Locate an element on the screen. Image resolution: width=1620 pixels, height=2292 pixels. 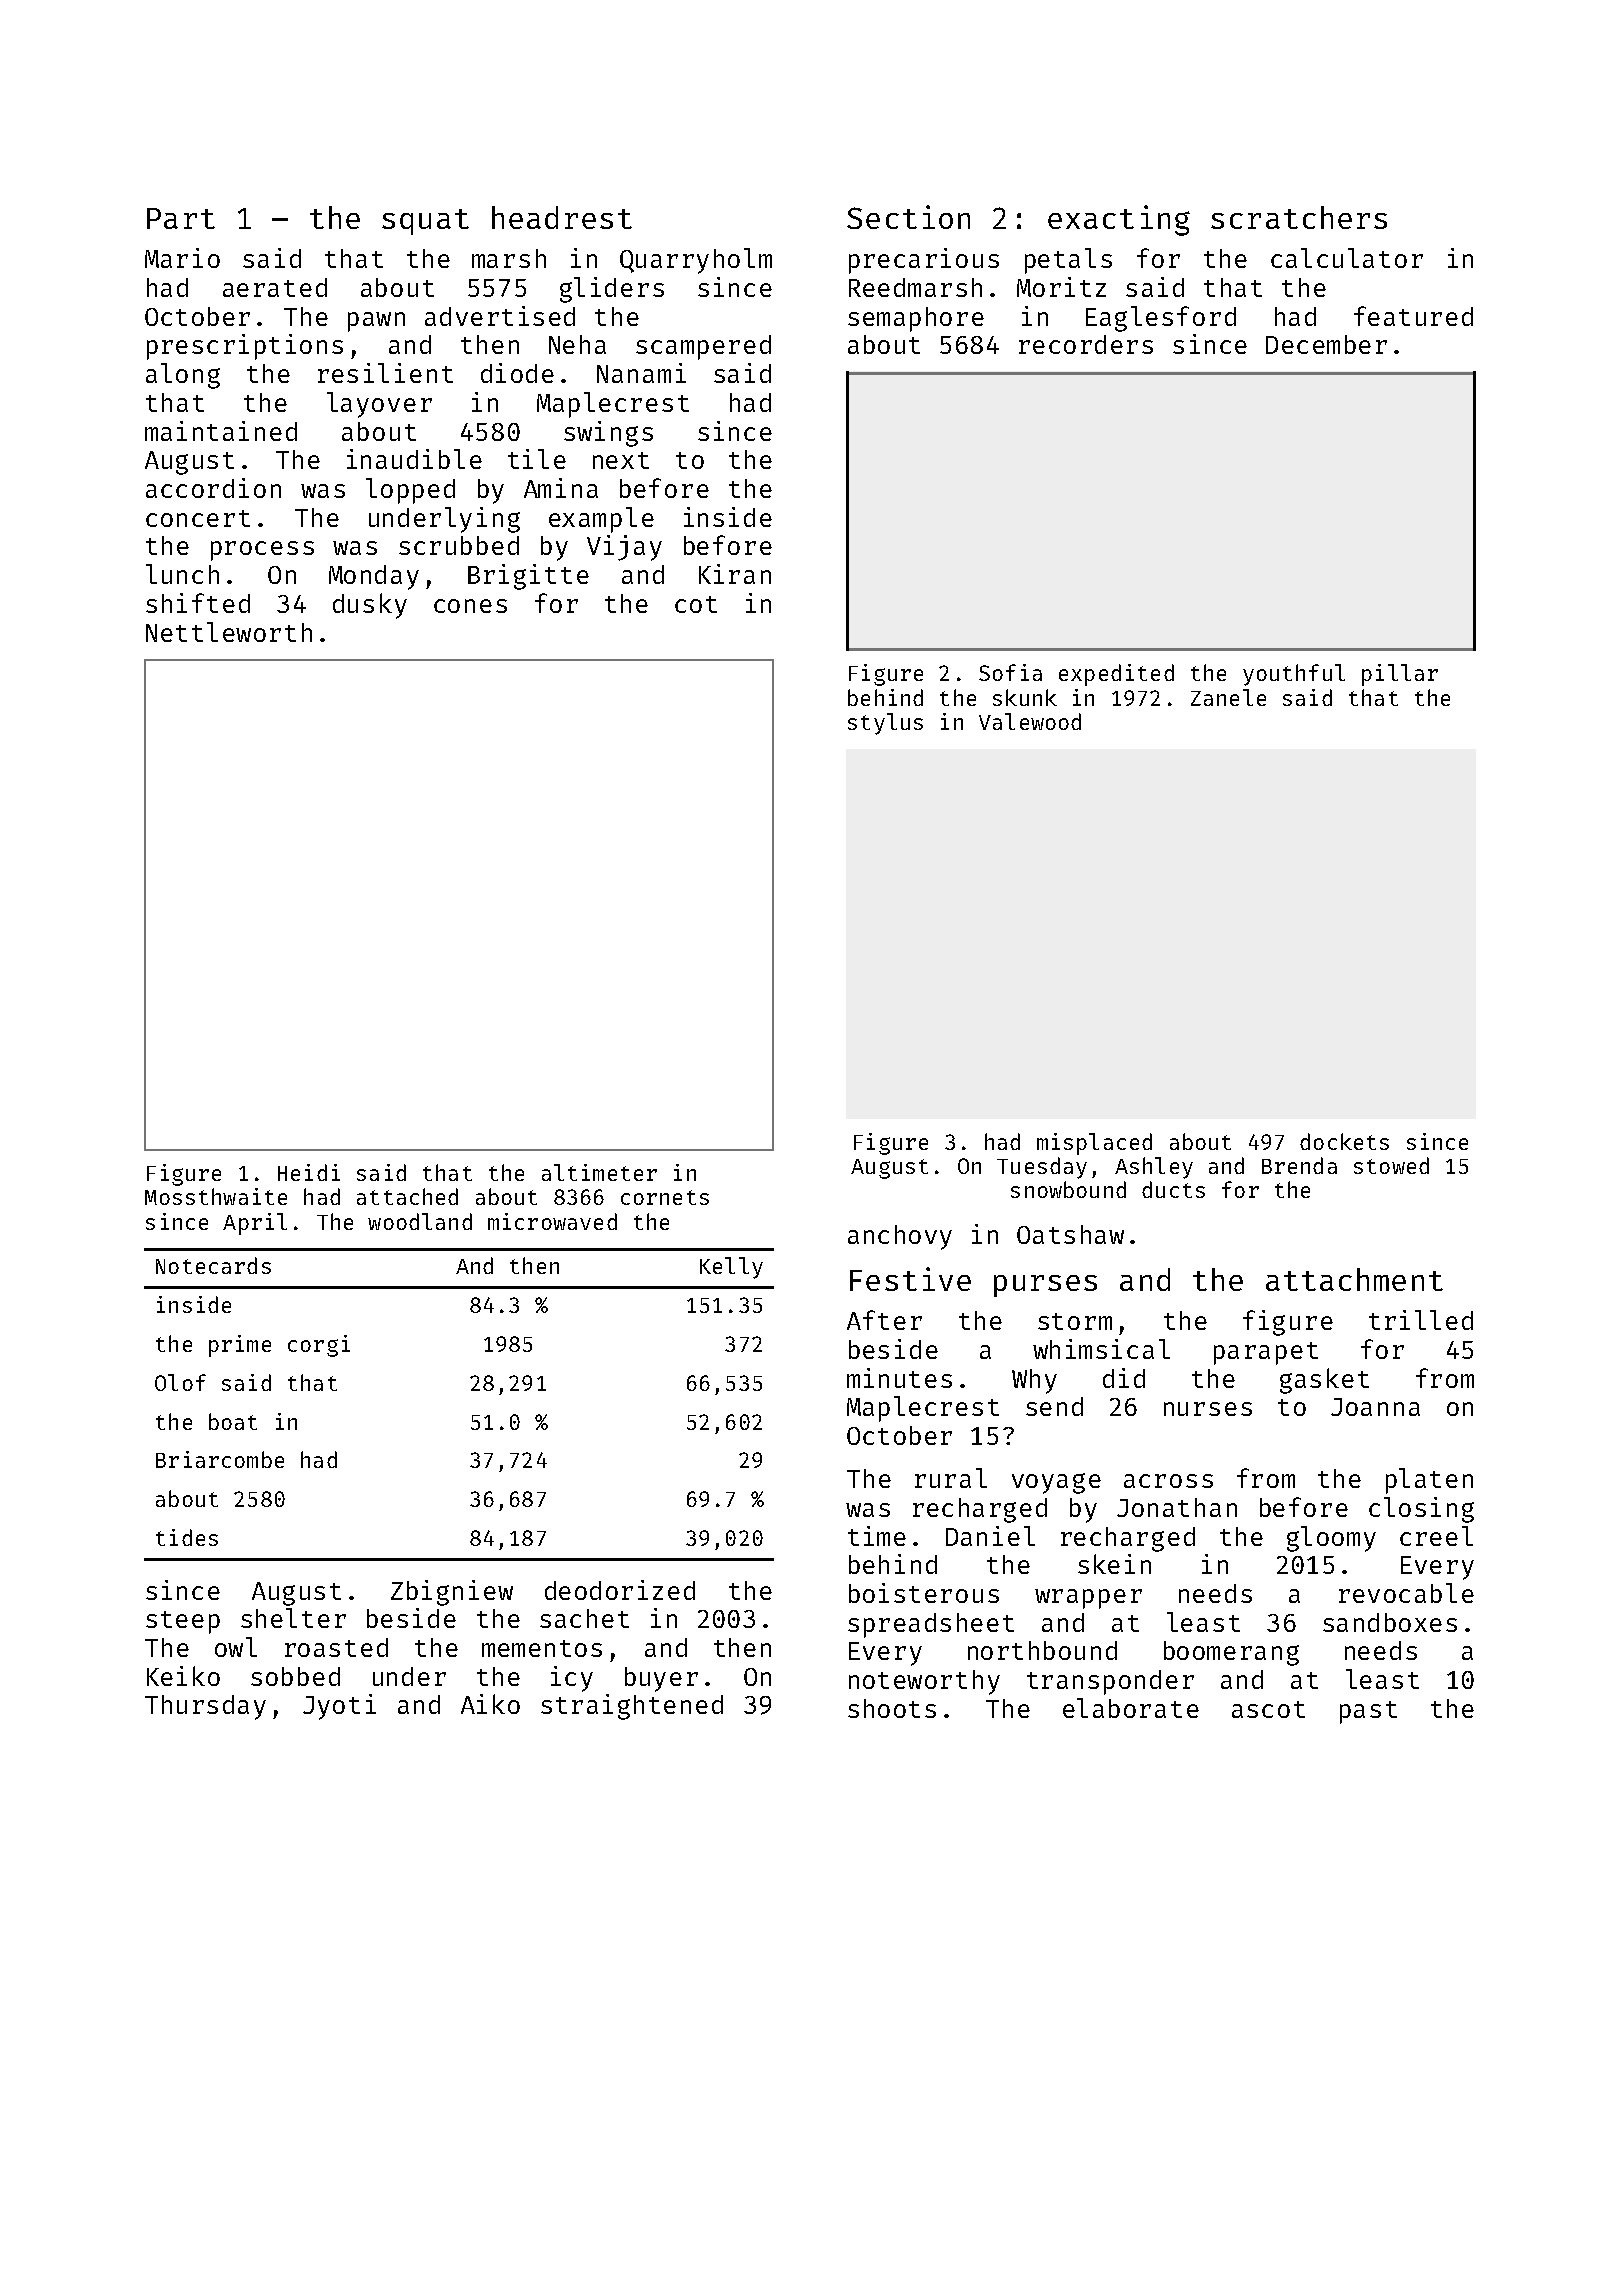
Notecards is located at coordinates (213, 1265).
